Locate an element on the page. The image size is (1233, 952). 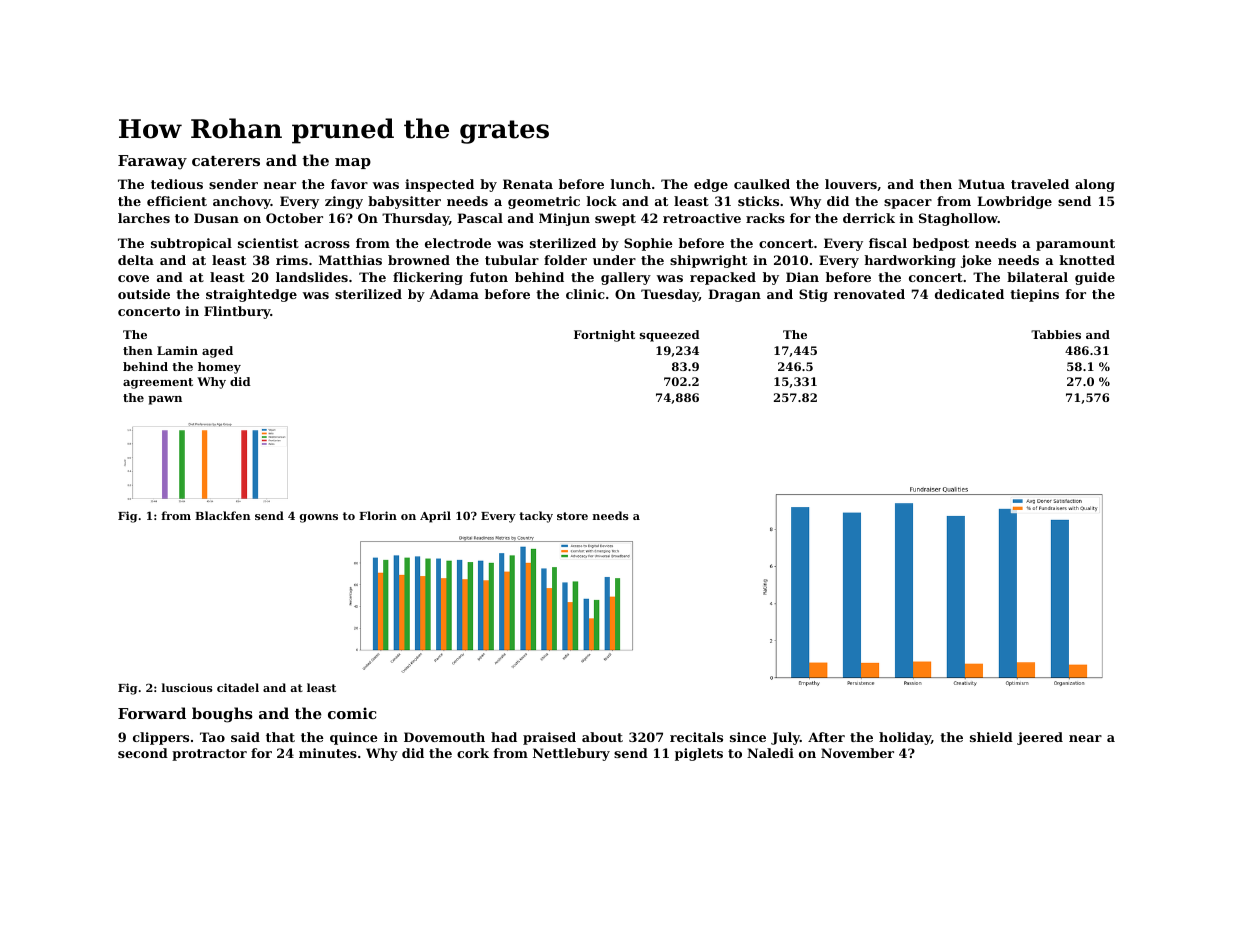
squeezed is located at coordinates (670, 336).
